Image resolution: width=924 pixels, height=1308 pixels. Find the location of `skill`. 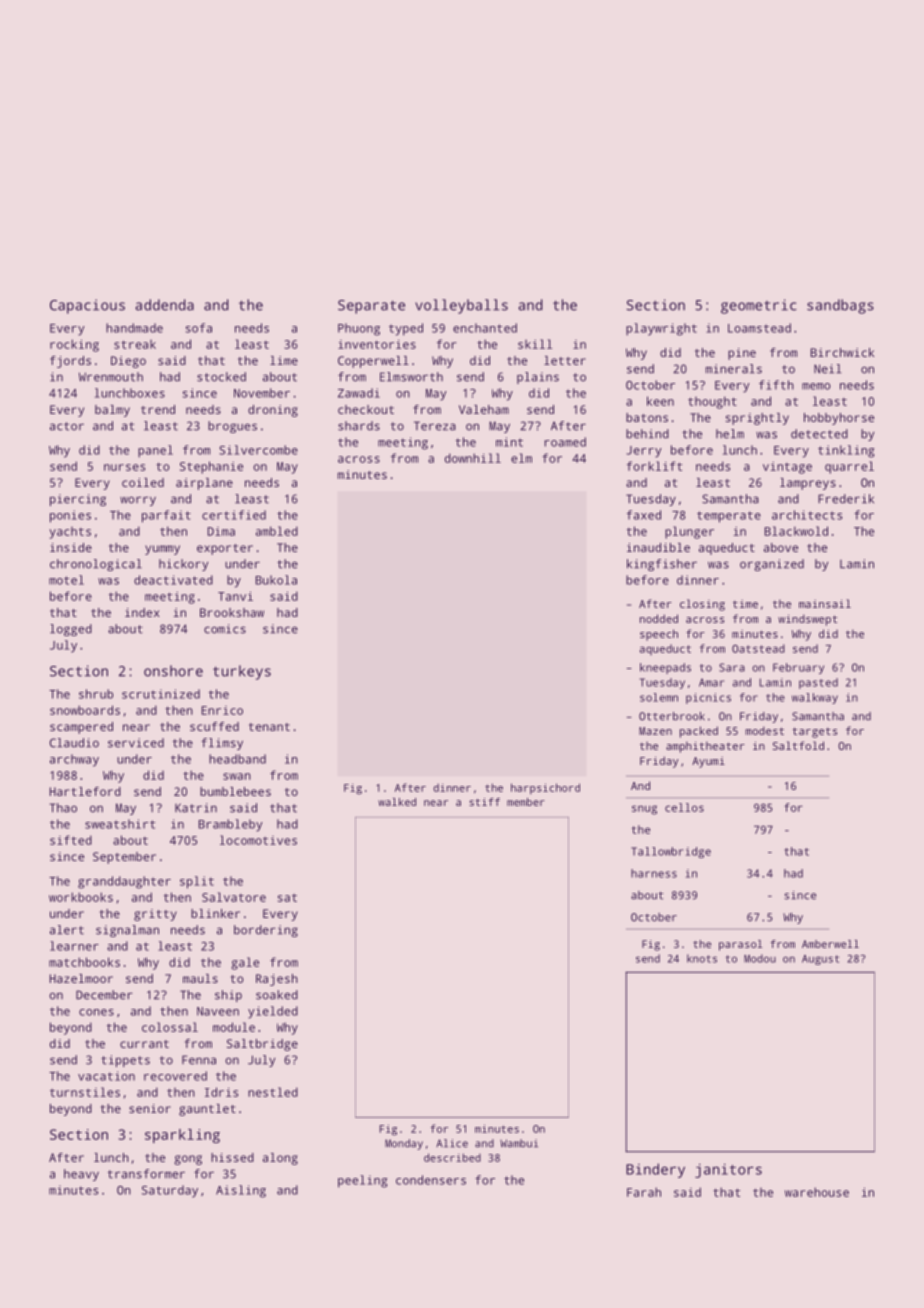

skill is located at coordinates (535, 344).
